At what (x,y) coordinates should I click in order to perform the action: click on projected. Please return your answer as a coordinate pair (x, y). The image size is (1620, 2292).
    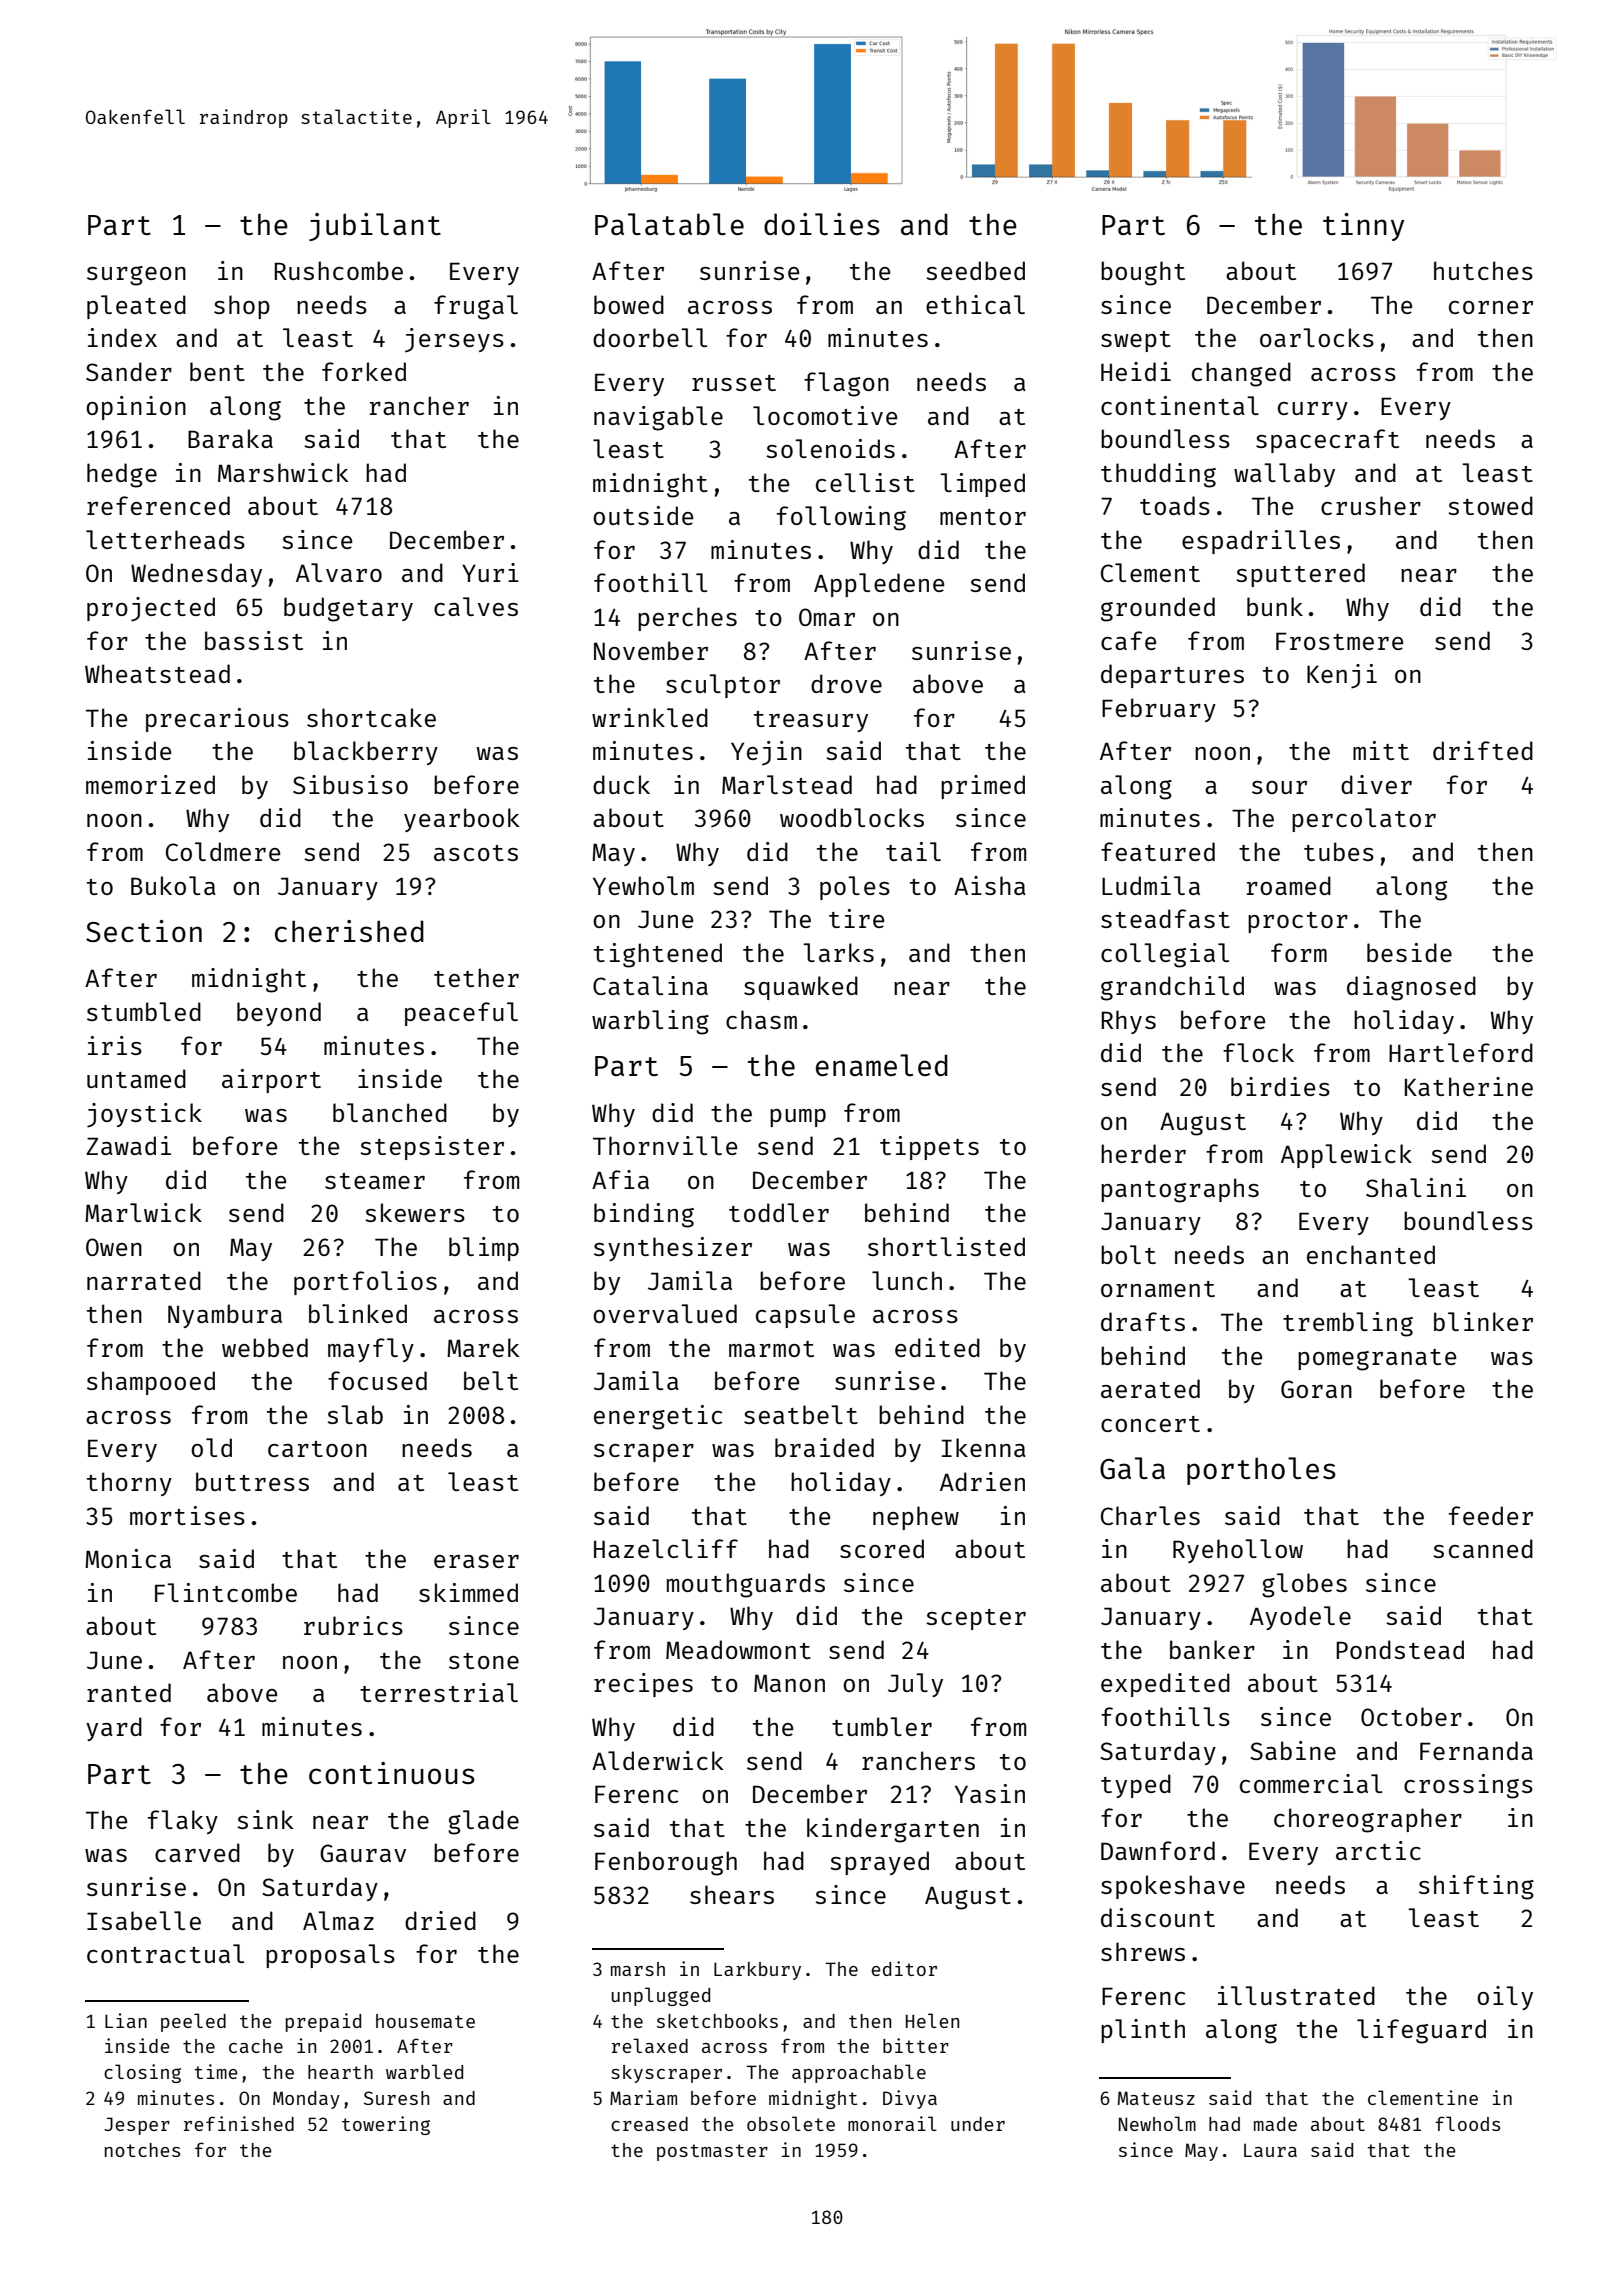
    Looking at the image, I should click on (151, 609).
